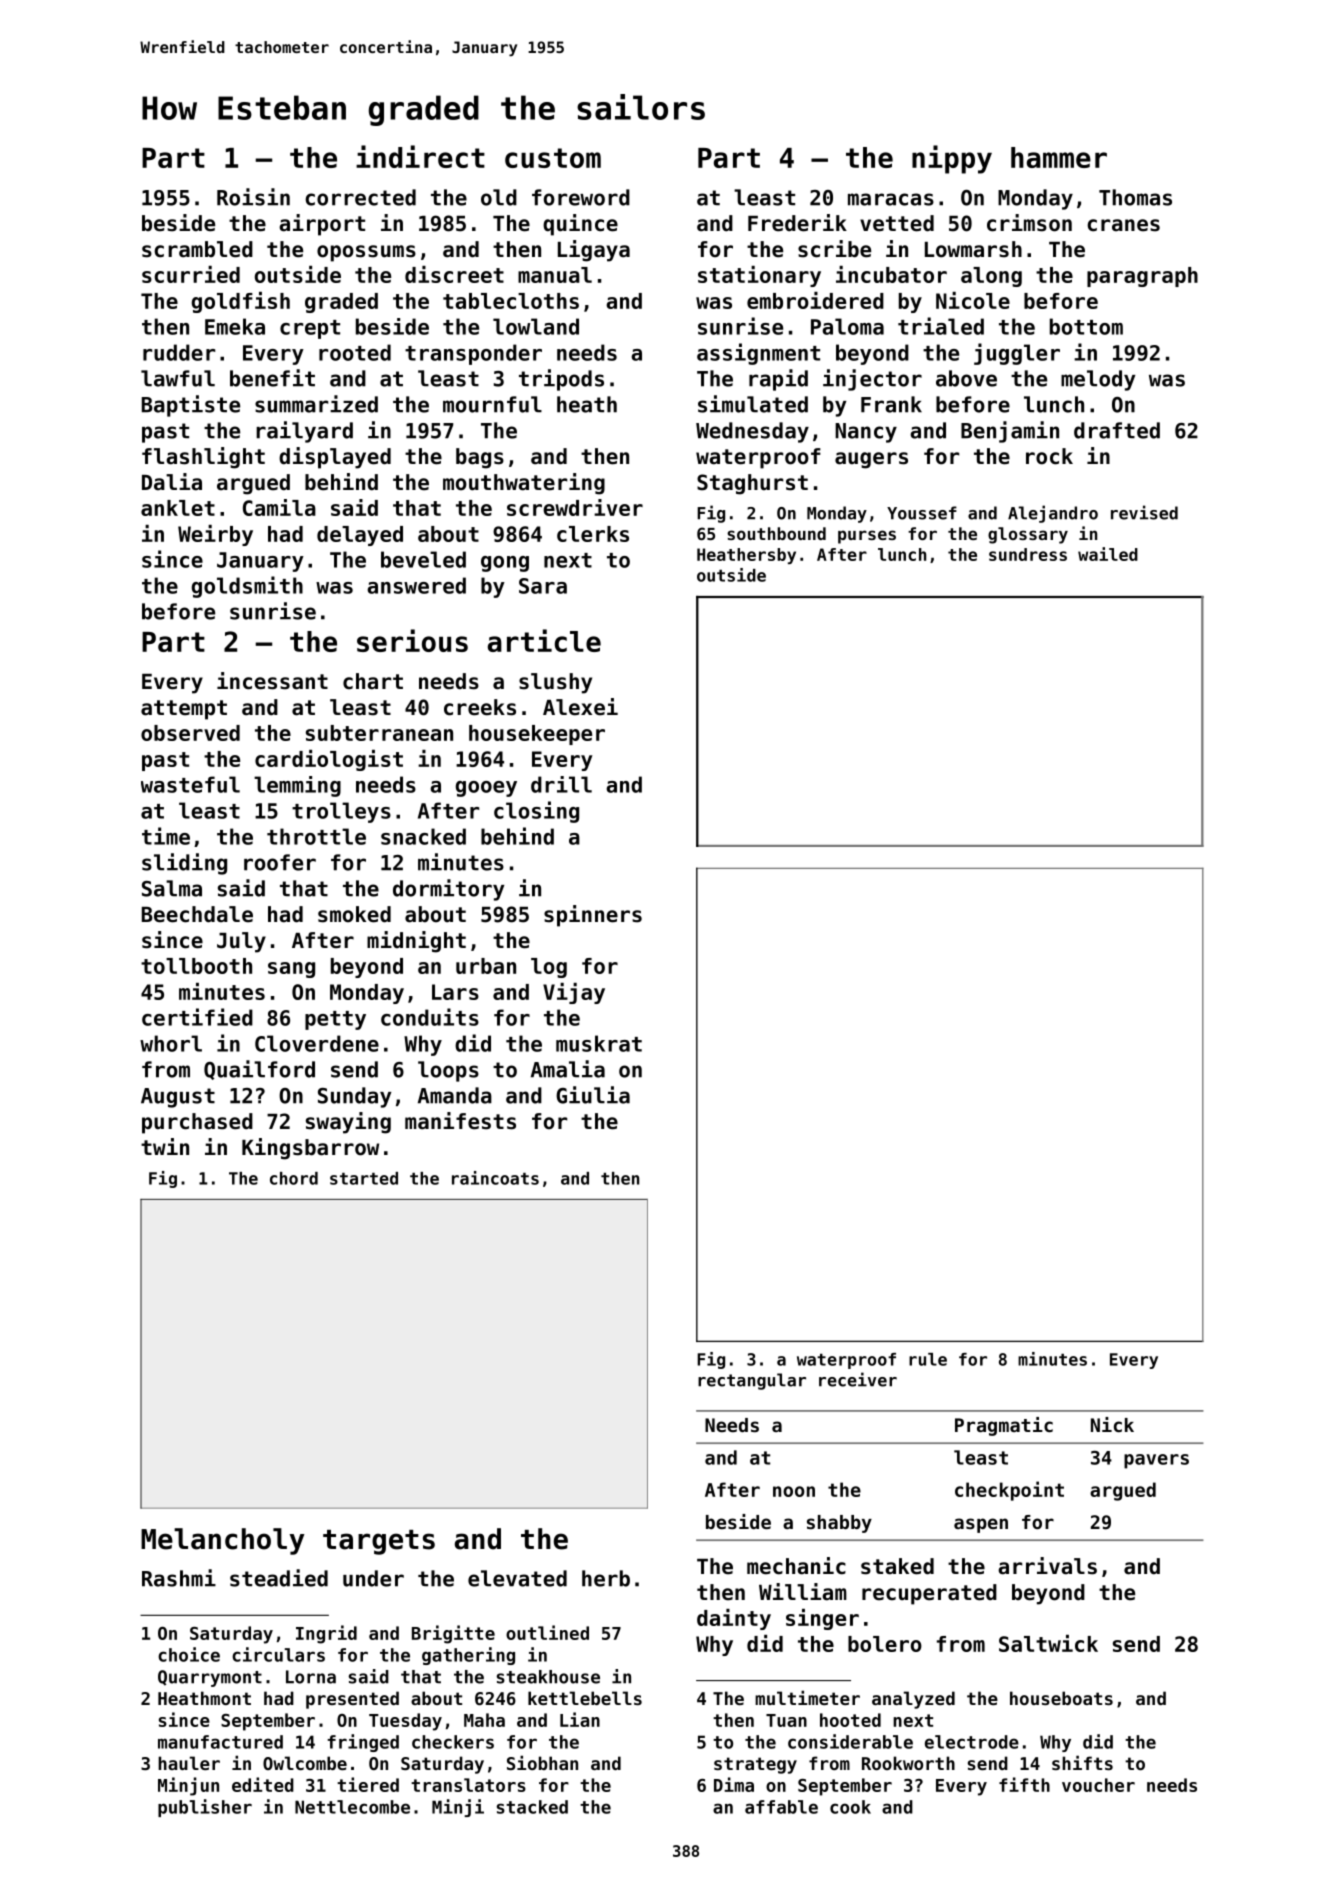 This image has width=1344, height=1900. What do you see at coordinates (544, 640) in the image?
I see `article` at bounding box center [544, 640].
